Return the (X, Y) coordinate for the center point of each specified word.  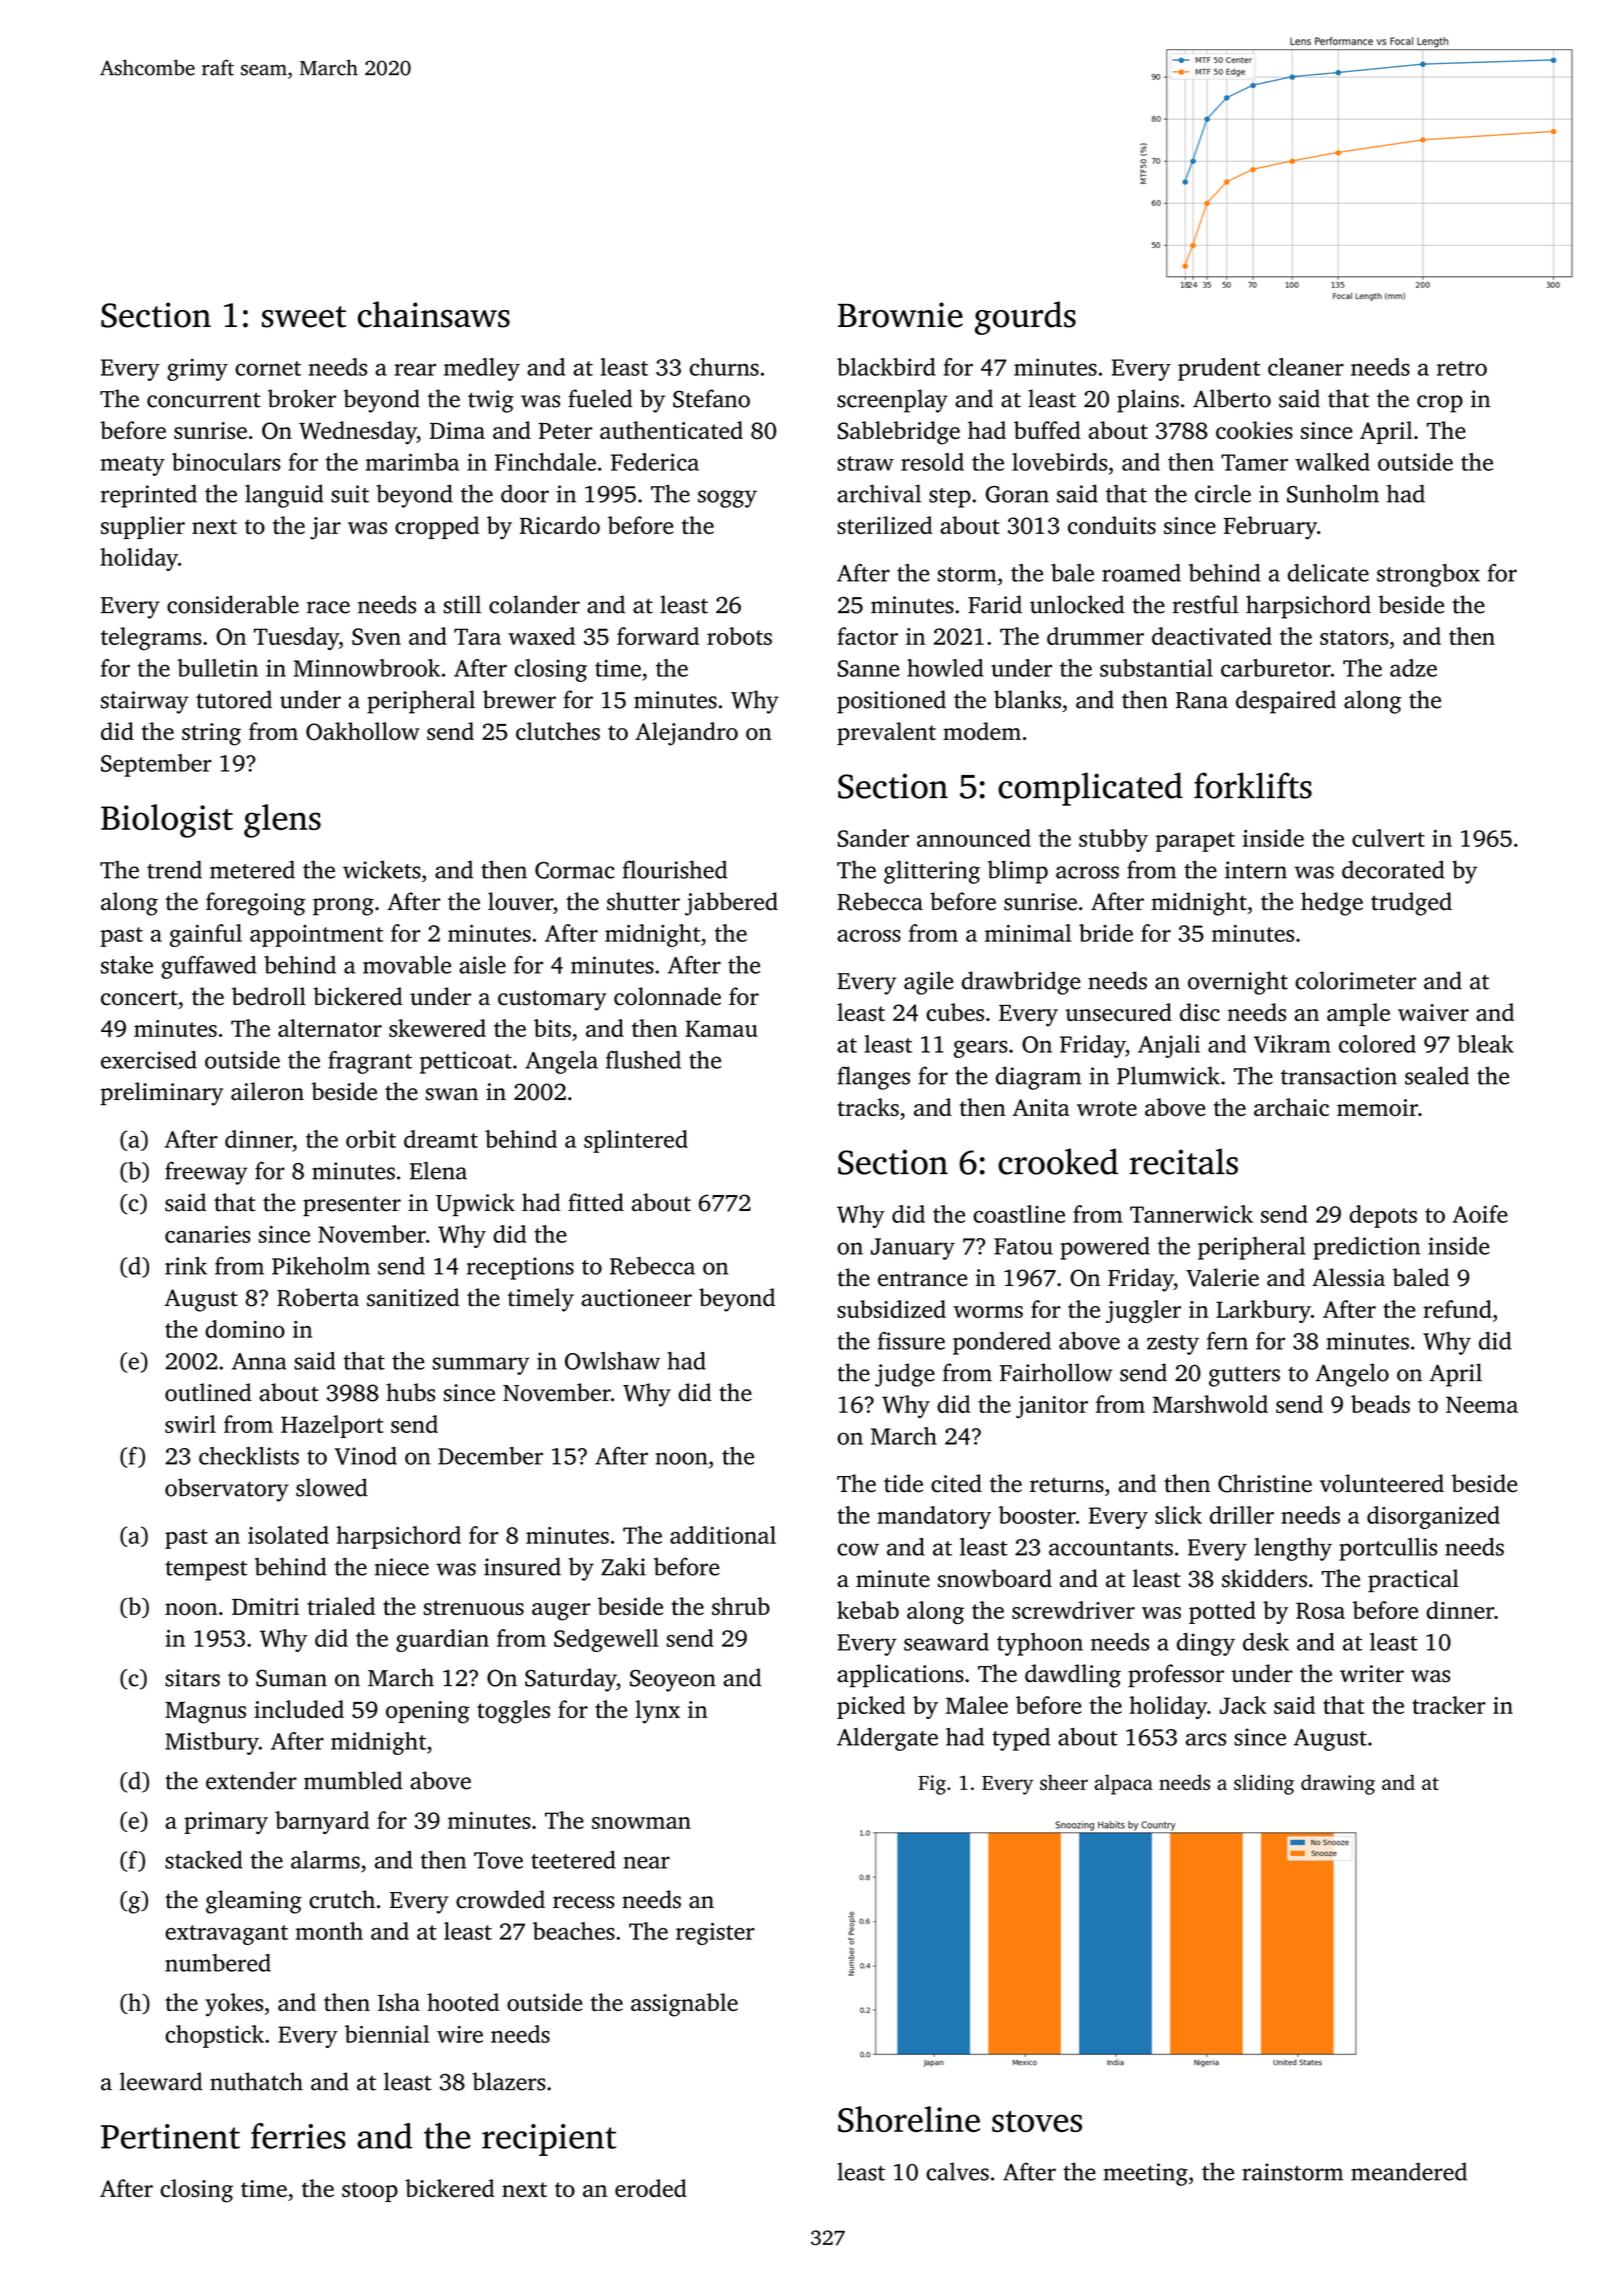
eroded (651, 2188)
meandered (1409, 2171)
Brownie (900, 315)
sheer (1064, 1782)
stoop (370, 2192)
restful (1205, 604)
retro (1462, 368)
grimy (197, 369)
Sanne (869, 668)
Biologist (167, 821)
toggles (513, 1712)
